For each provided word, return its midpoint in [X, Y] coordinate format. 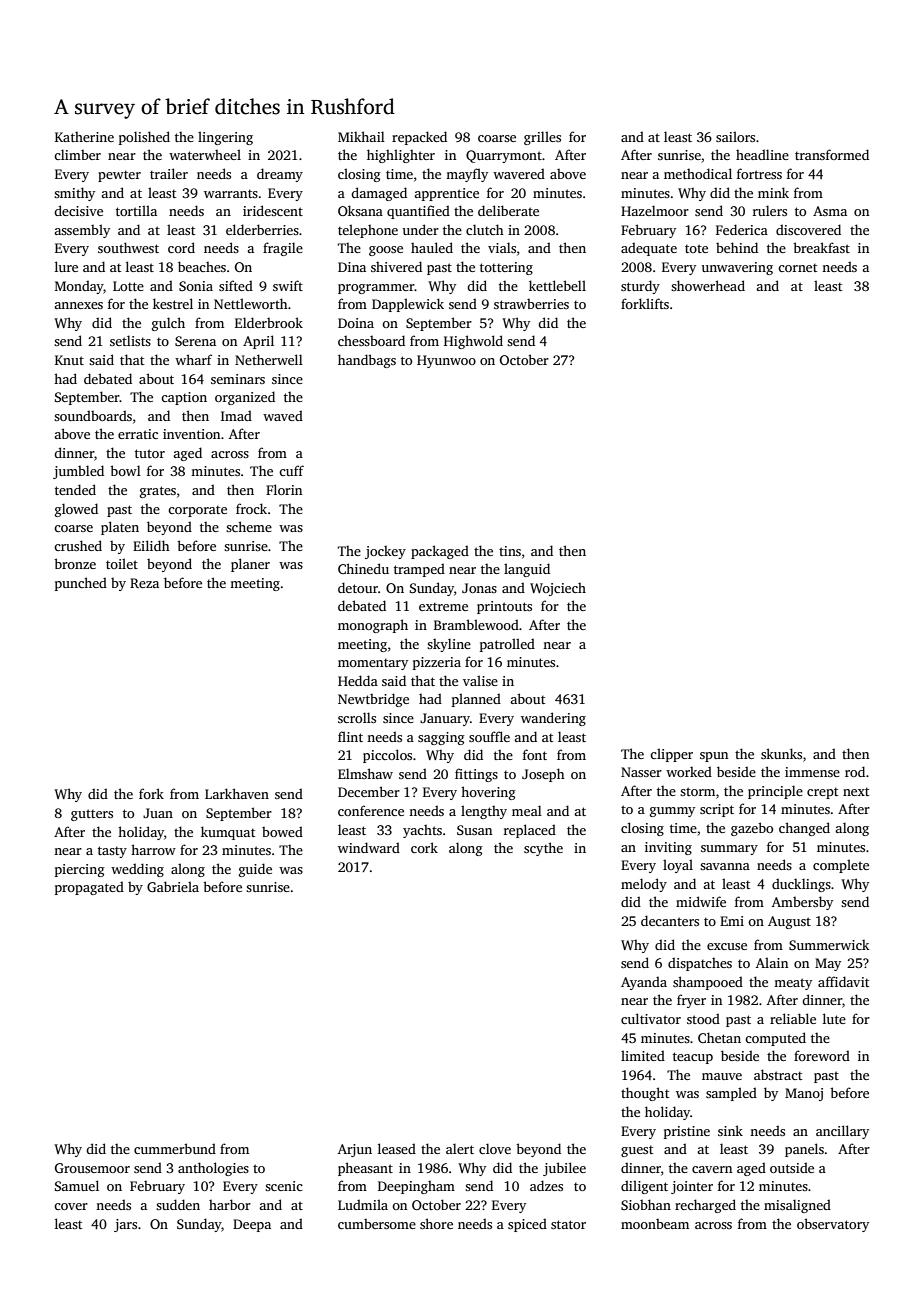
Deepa [252, 1225]
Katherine [84, 137]
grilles [542, 138]
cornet [797, 267]
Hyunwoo [446, 361]
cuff [291, 470]
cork [424, 847]
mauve [722, 1076]
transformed [832, 154]
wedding [137, 870]
